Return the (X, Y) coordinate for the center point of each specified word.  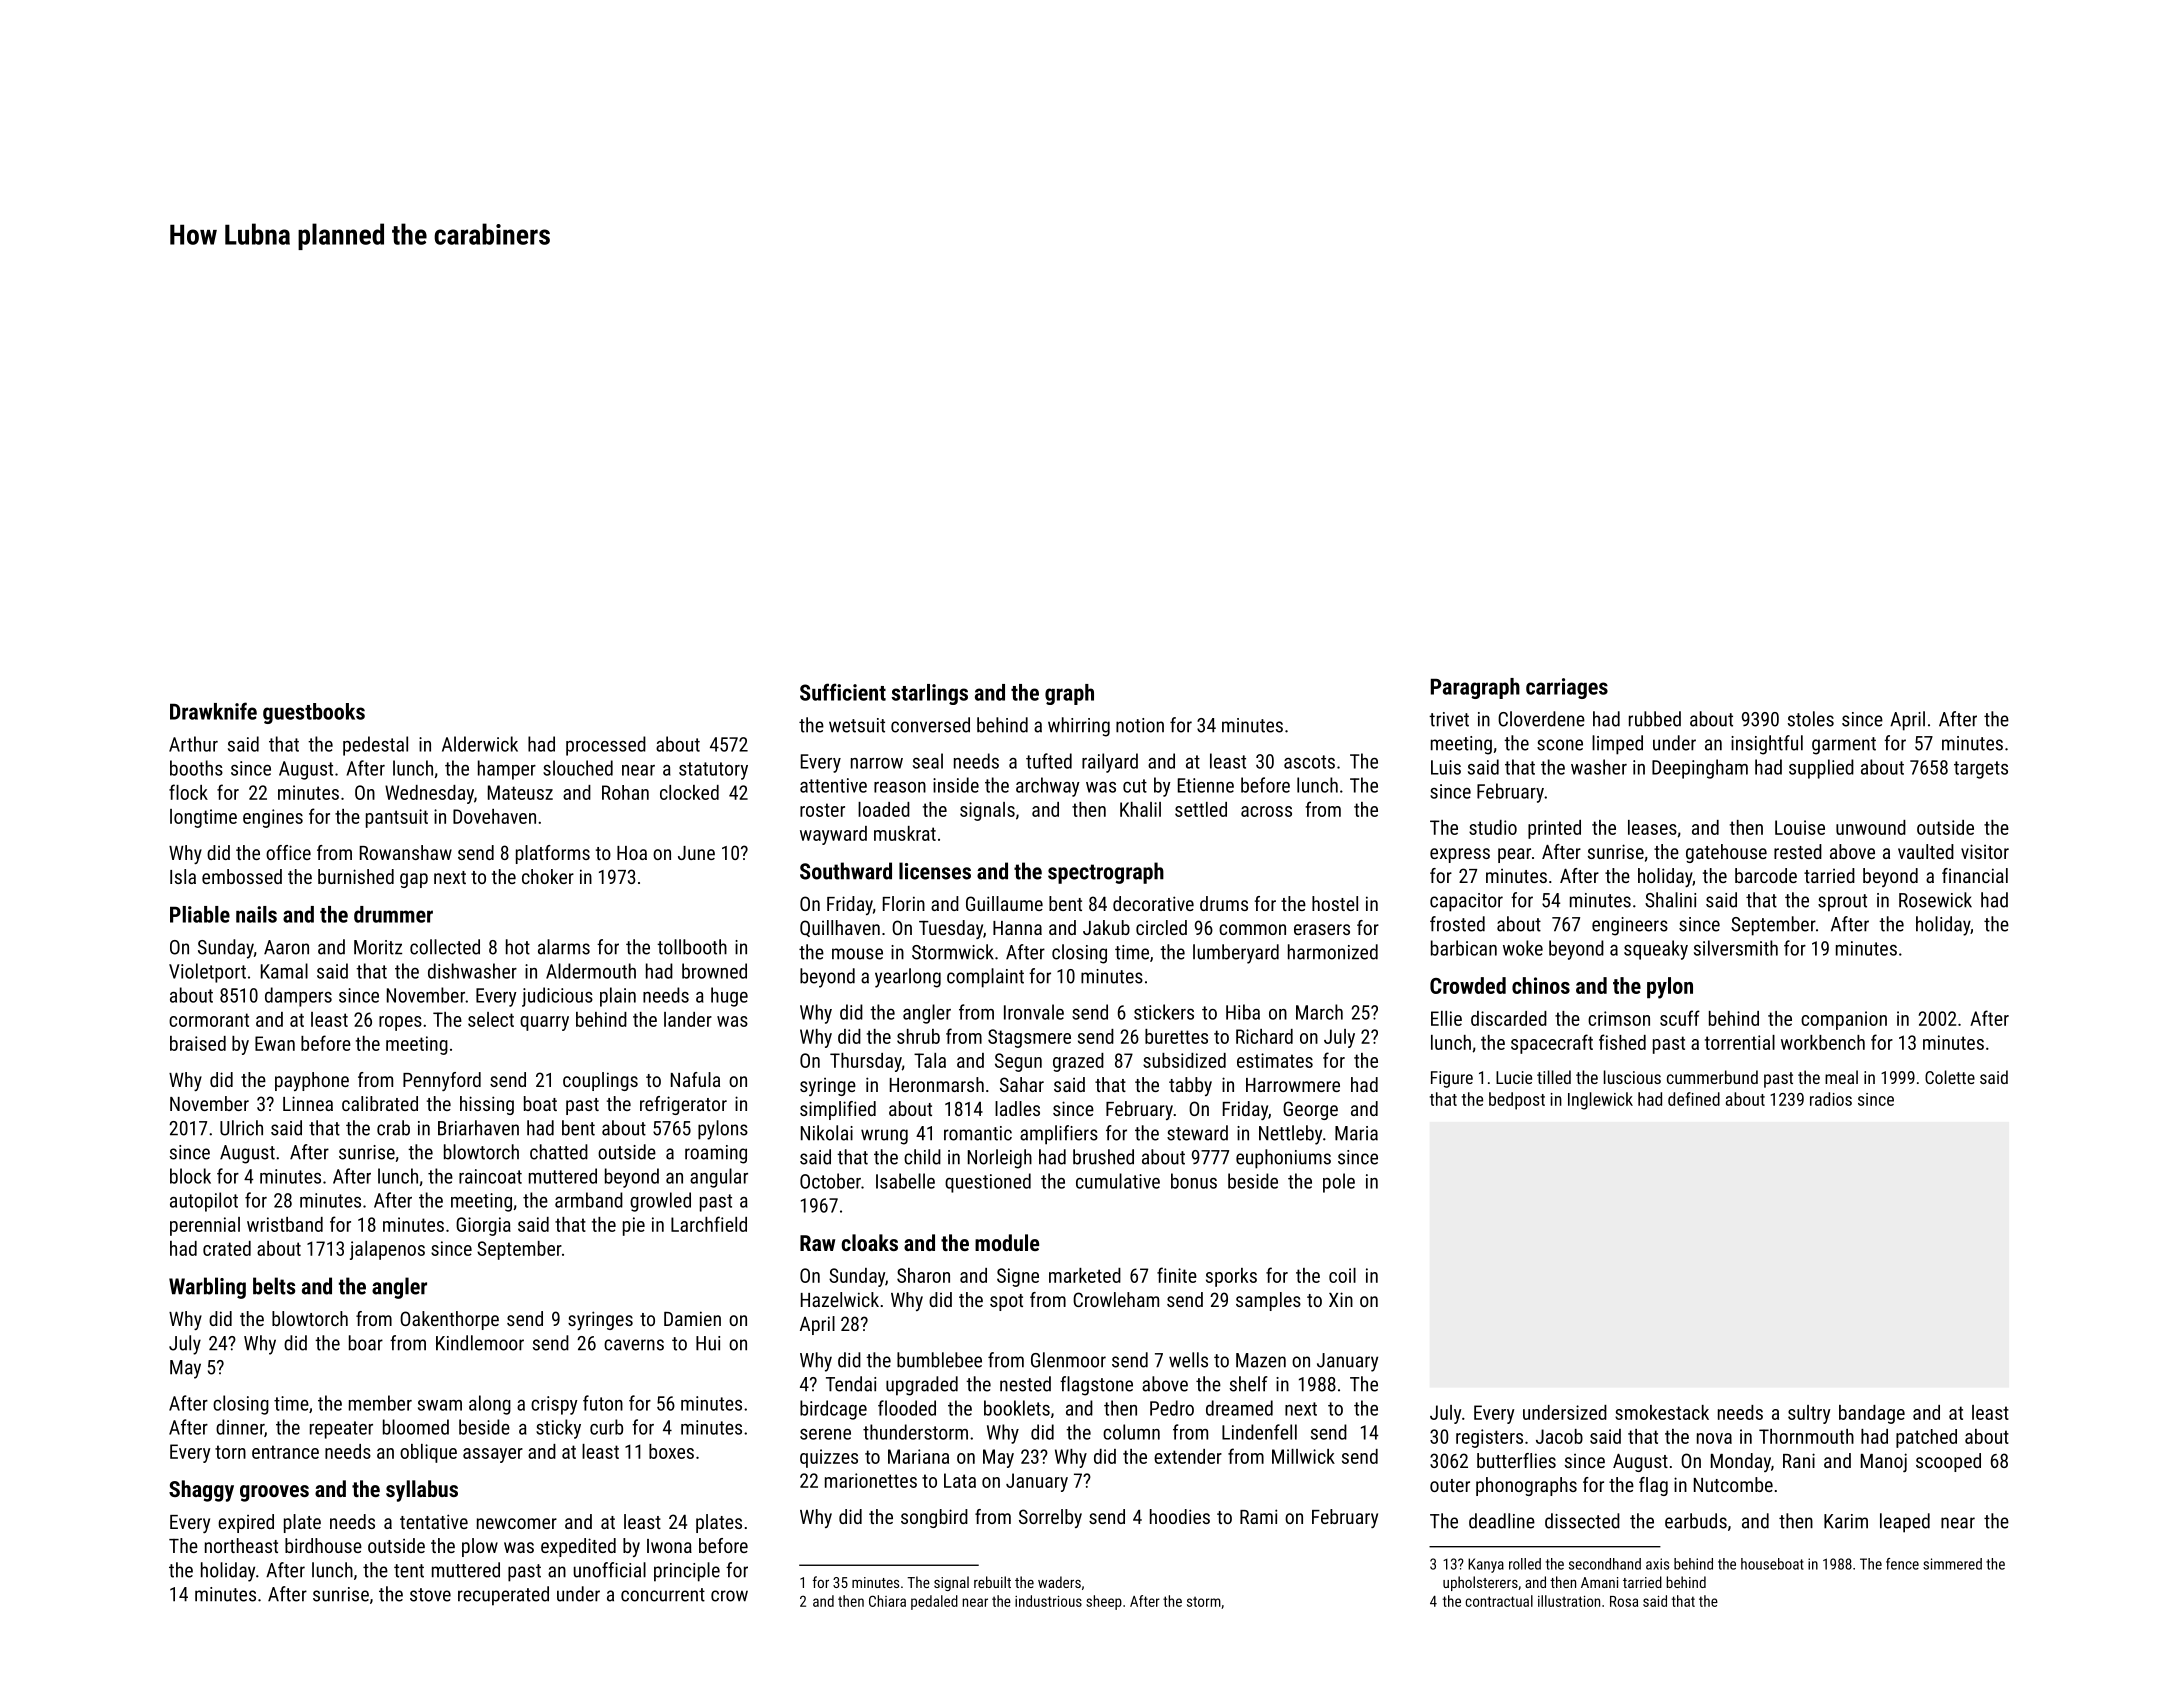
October (830, 1181)
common (1252, 929)
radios (1831, 1099)
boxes (671, 1451)
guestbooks (314, 713)
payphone (312, 1081)
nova (1714, 1438)
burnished (356, 876)
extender (1188, 1456)
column (1131, 1432)
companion (1844, 1020)
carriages (1567, 688)
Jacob (1559, 1436)
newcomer (517, 1523)
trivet (1449, 719)
